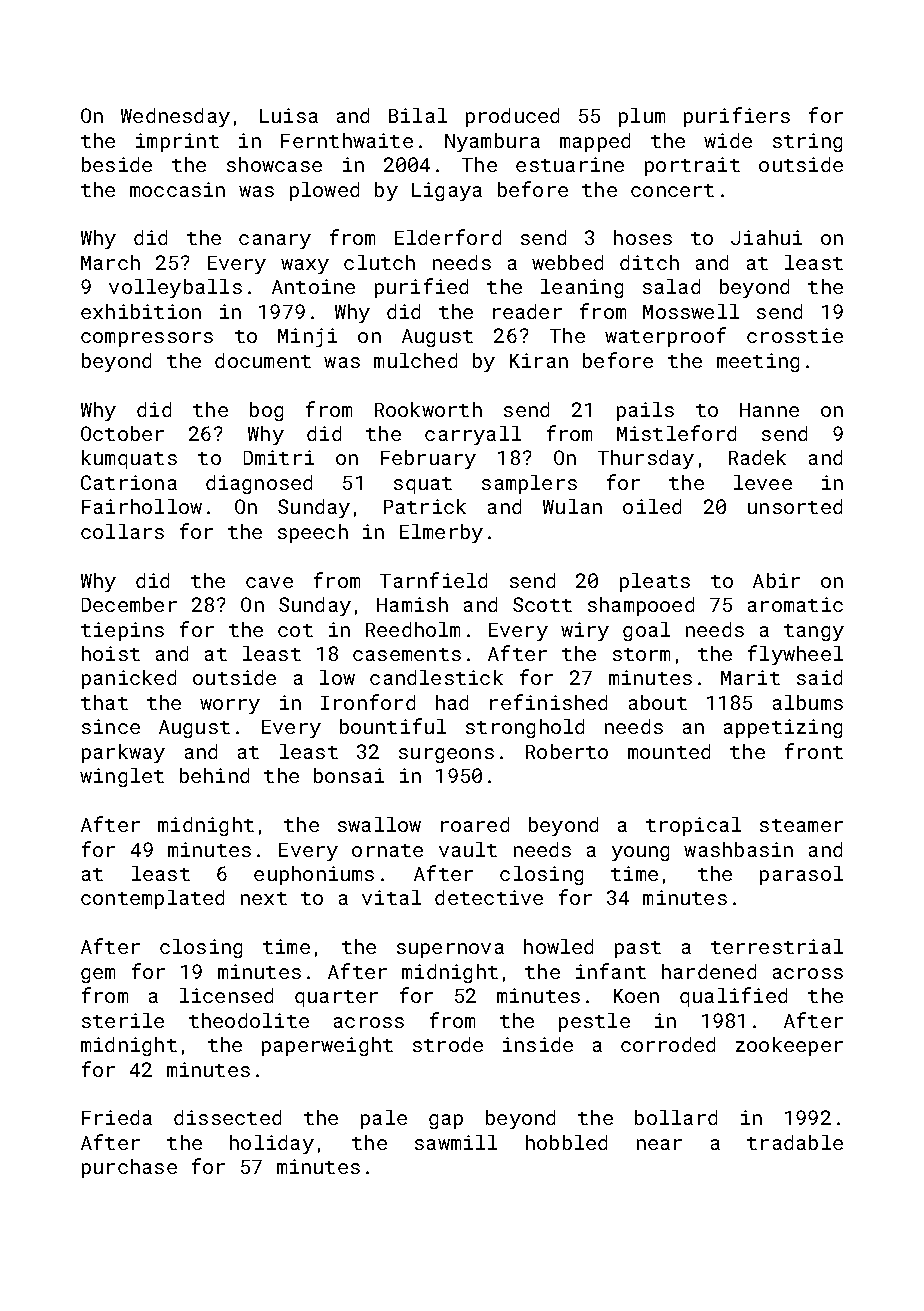 This screenshot has height=1311, width=924. I want to click on collars, so click(122, 531).
